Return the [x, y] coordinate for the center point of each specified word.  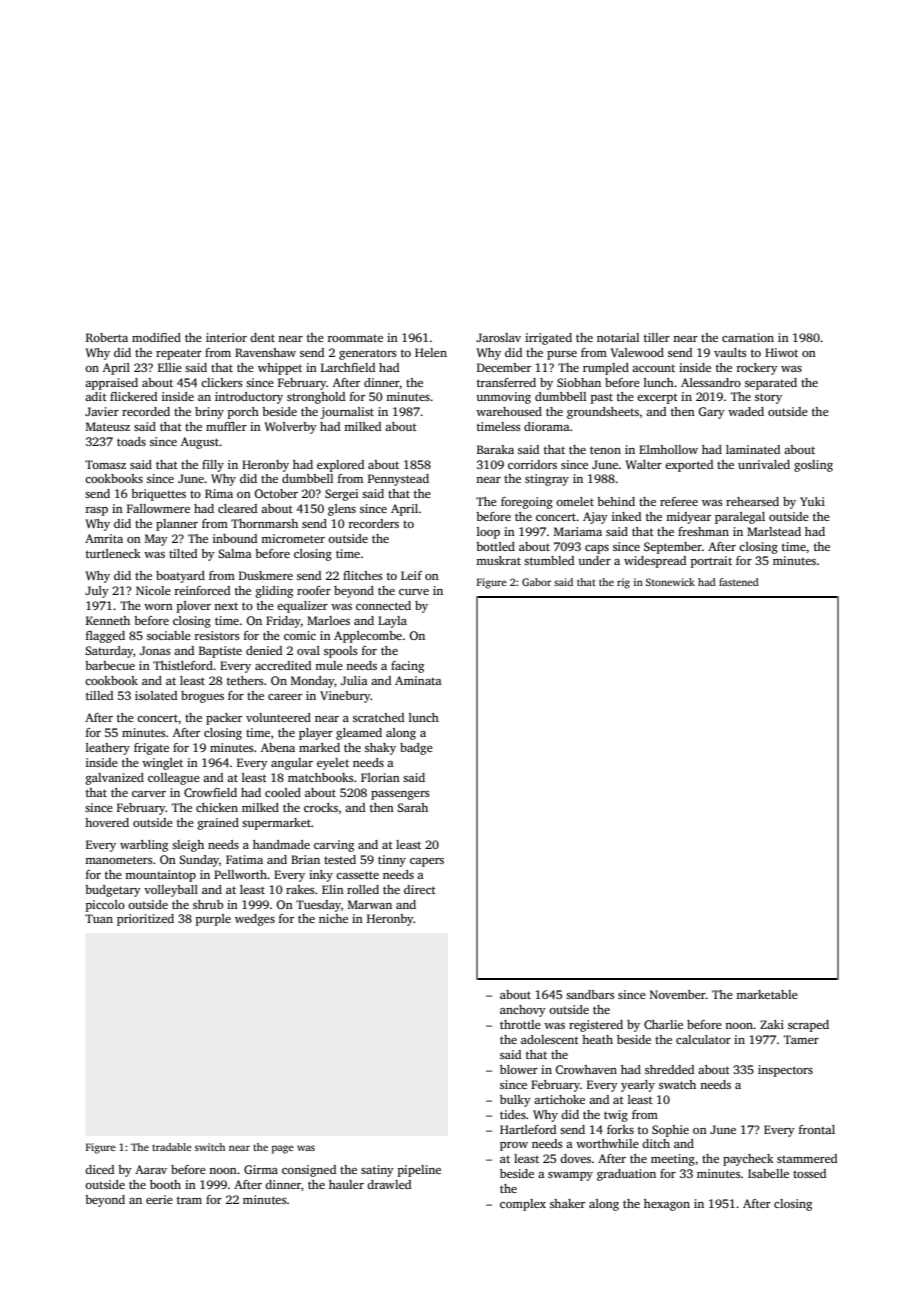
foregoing [527, 503]
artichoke [559, 1099]
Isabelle [768, 1173]
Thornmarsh [264, 523]
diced [99, 1169]
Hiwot [781, 352]
